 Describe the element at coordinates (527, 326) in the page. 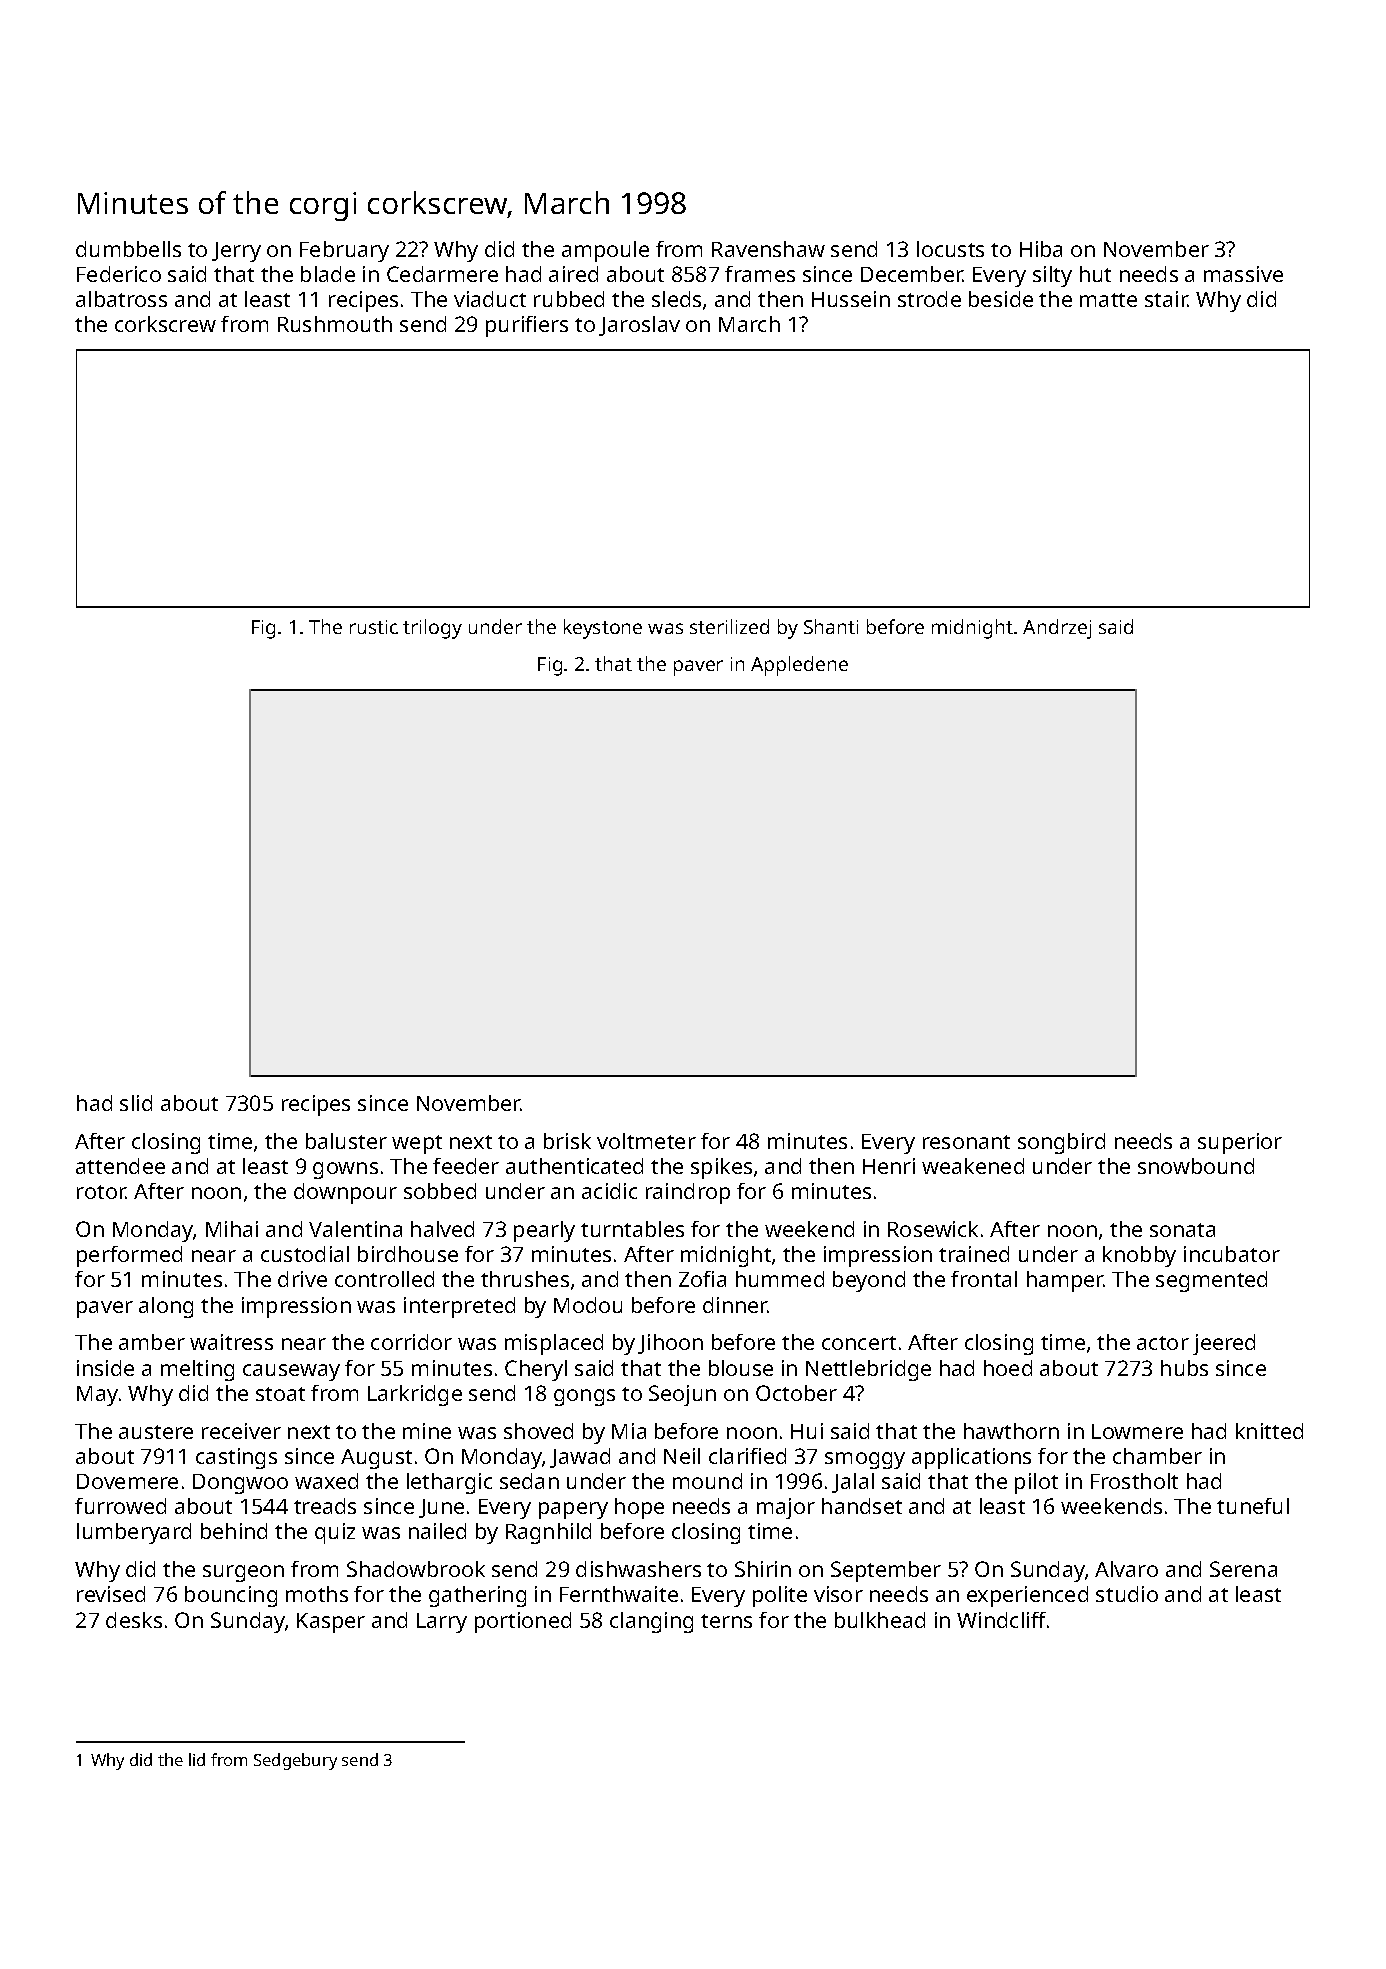

I see `purifiers` at that location.
